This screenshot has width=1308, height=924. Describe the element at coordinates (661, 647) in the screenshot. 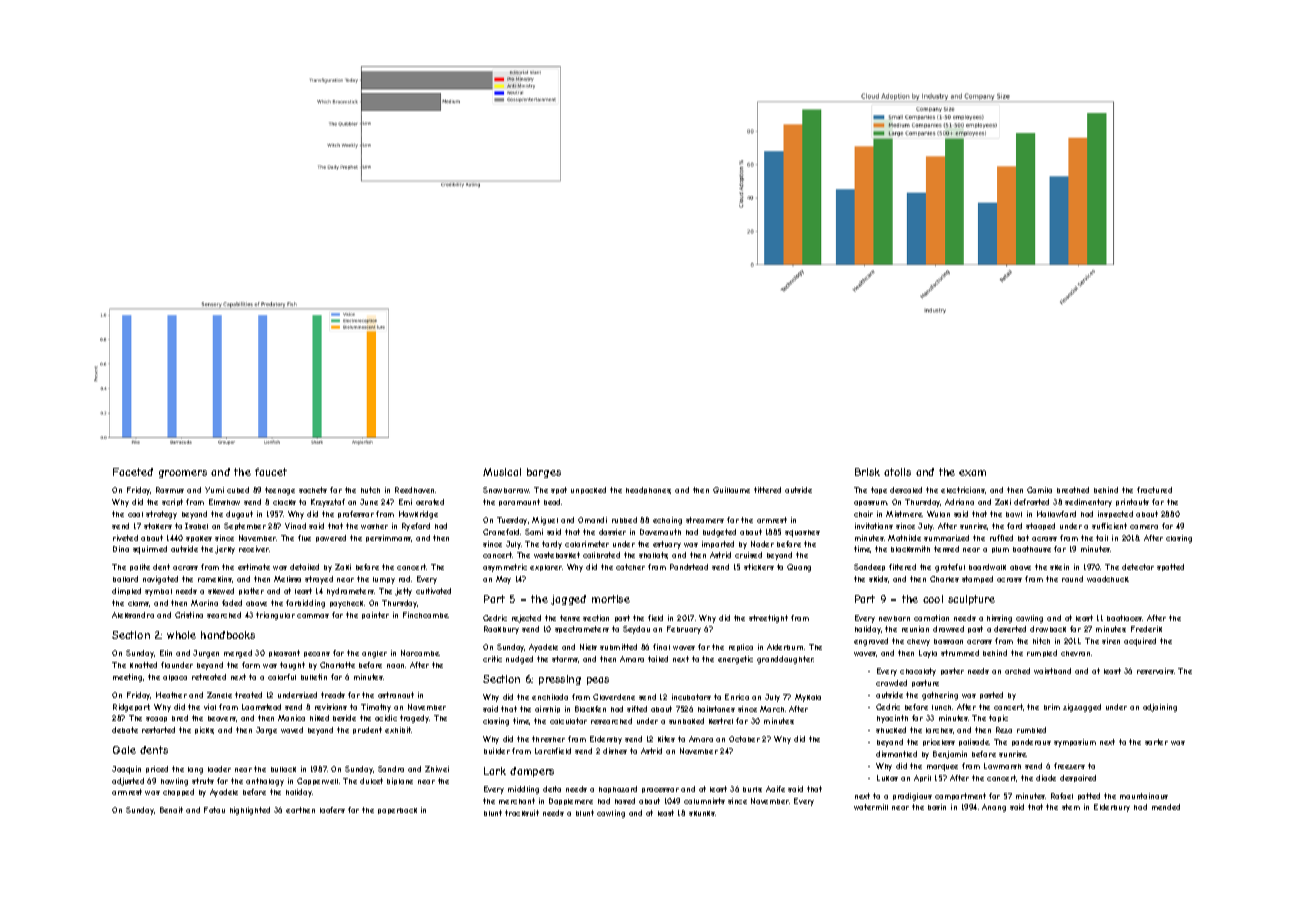

I see `final` at that location.
